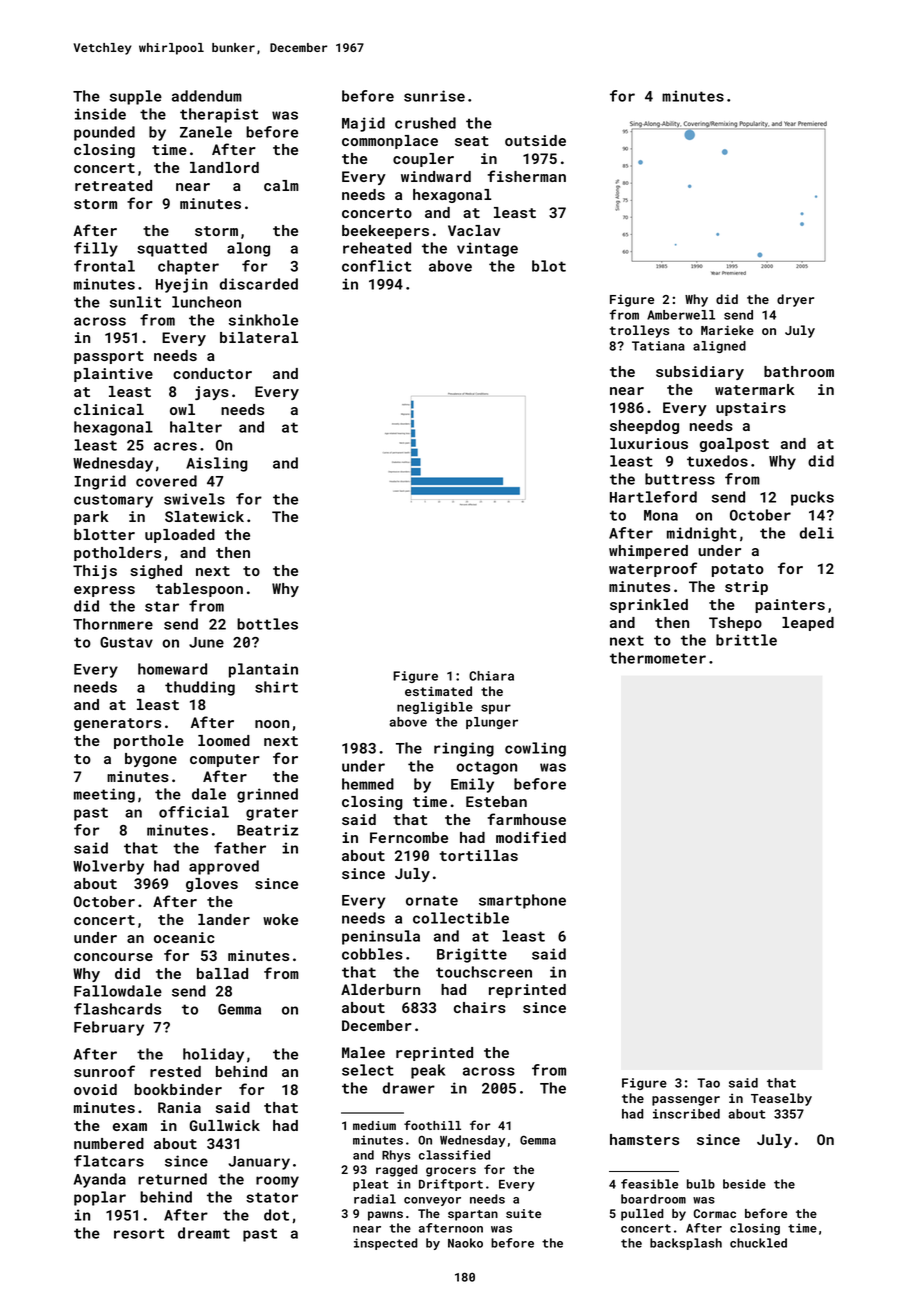  I want to click on peak, so click(428, 1071).
